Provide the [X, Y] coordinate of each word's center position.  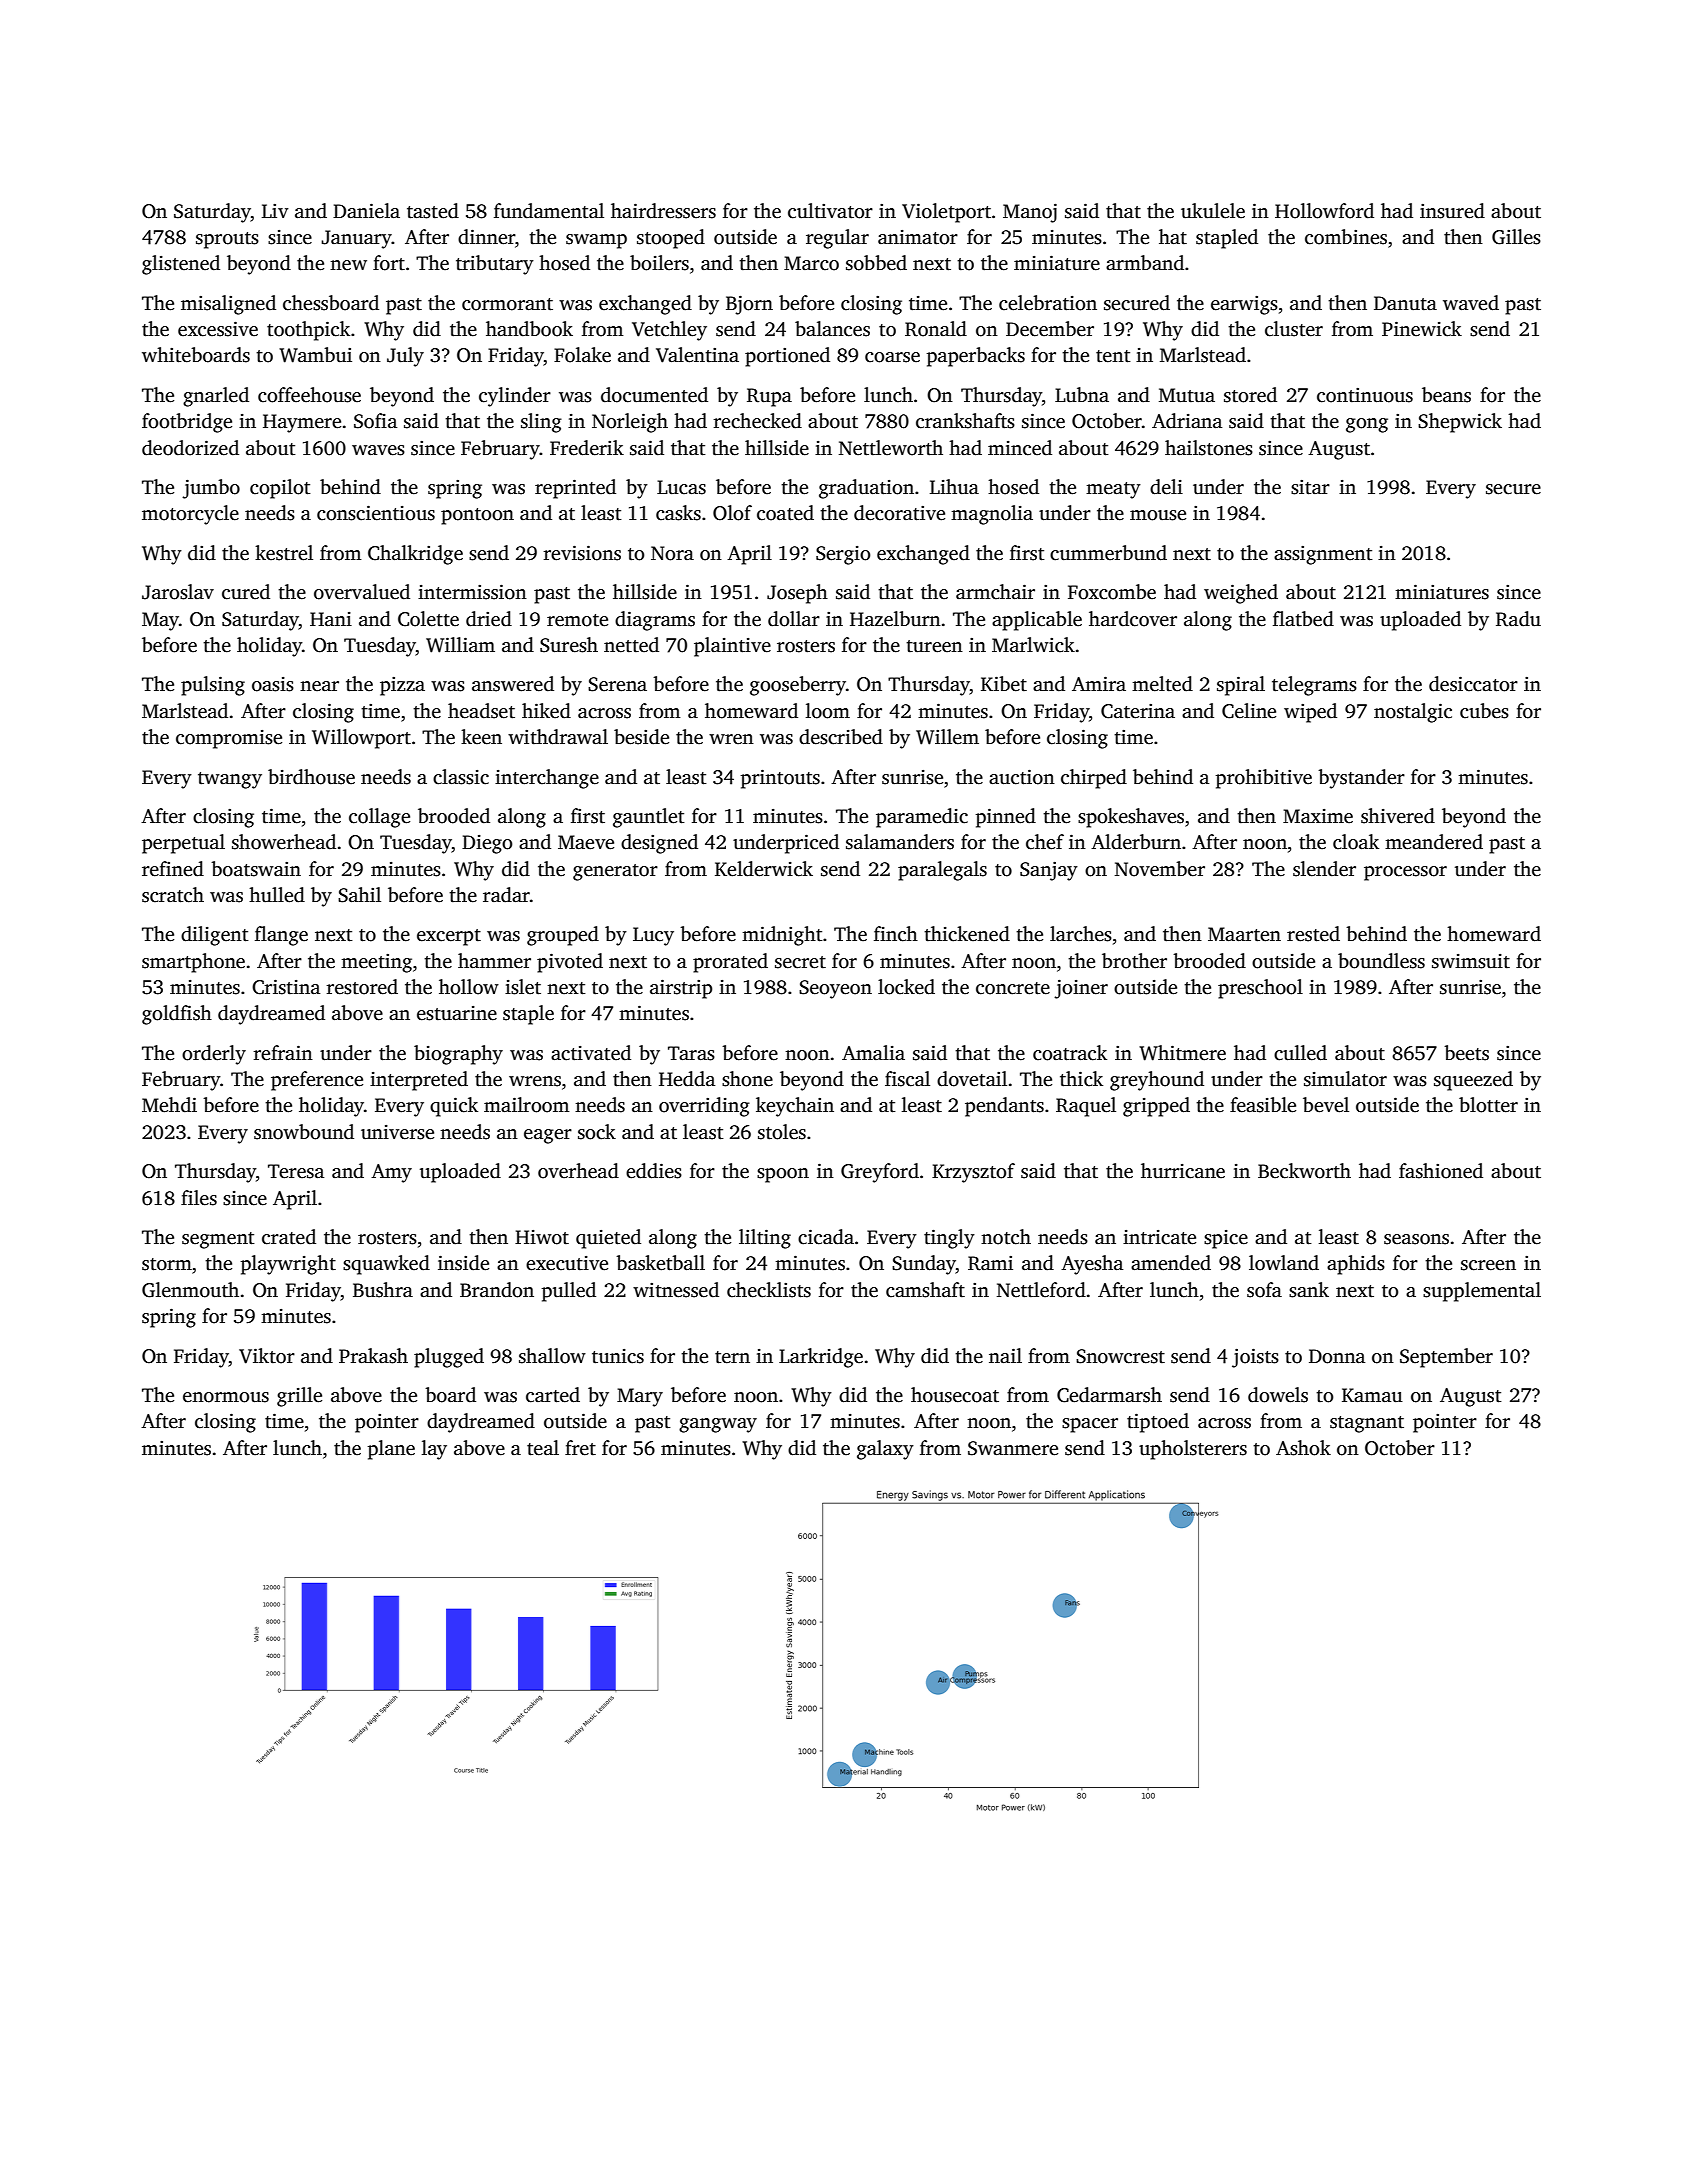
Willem [947, 737]
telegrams [1314, 686]
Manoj [1030, 213]
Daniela [366, 211]
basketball [660, 1263]
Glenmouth [190, 1290]
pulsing [213, 686]
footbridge [187, 423]
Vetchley [669, 331]
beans [1446, 395]
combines [1346, 237]
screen [1488, 1265]
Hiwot [542, 1237]
